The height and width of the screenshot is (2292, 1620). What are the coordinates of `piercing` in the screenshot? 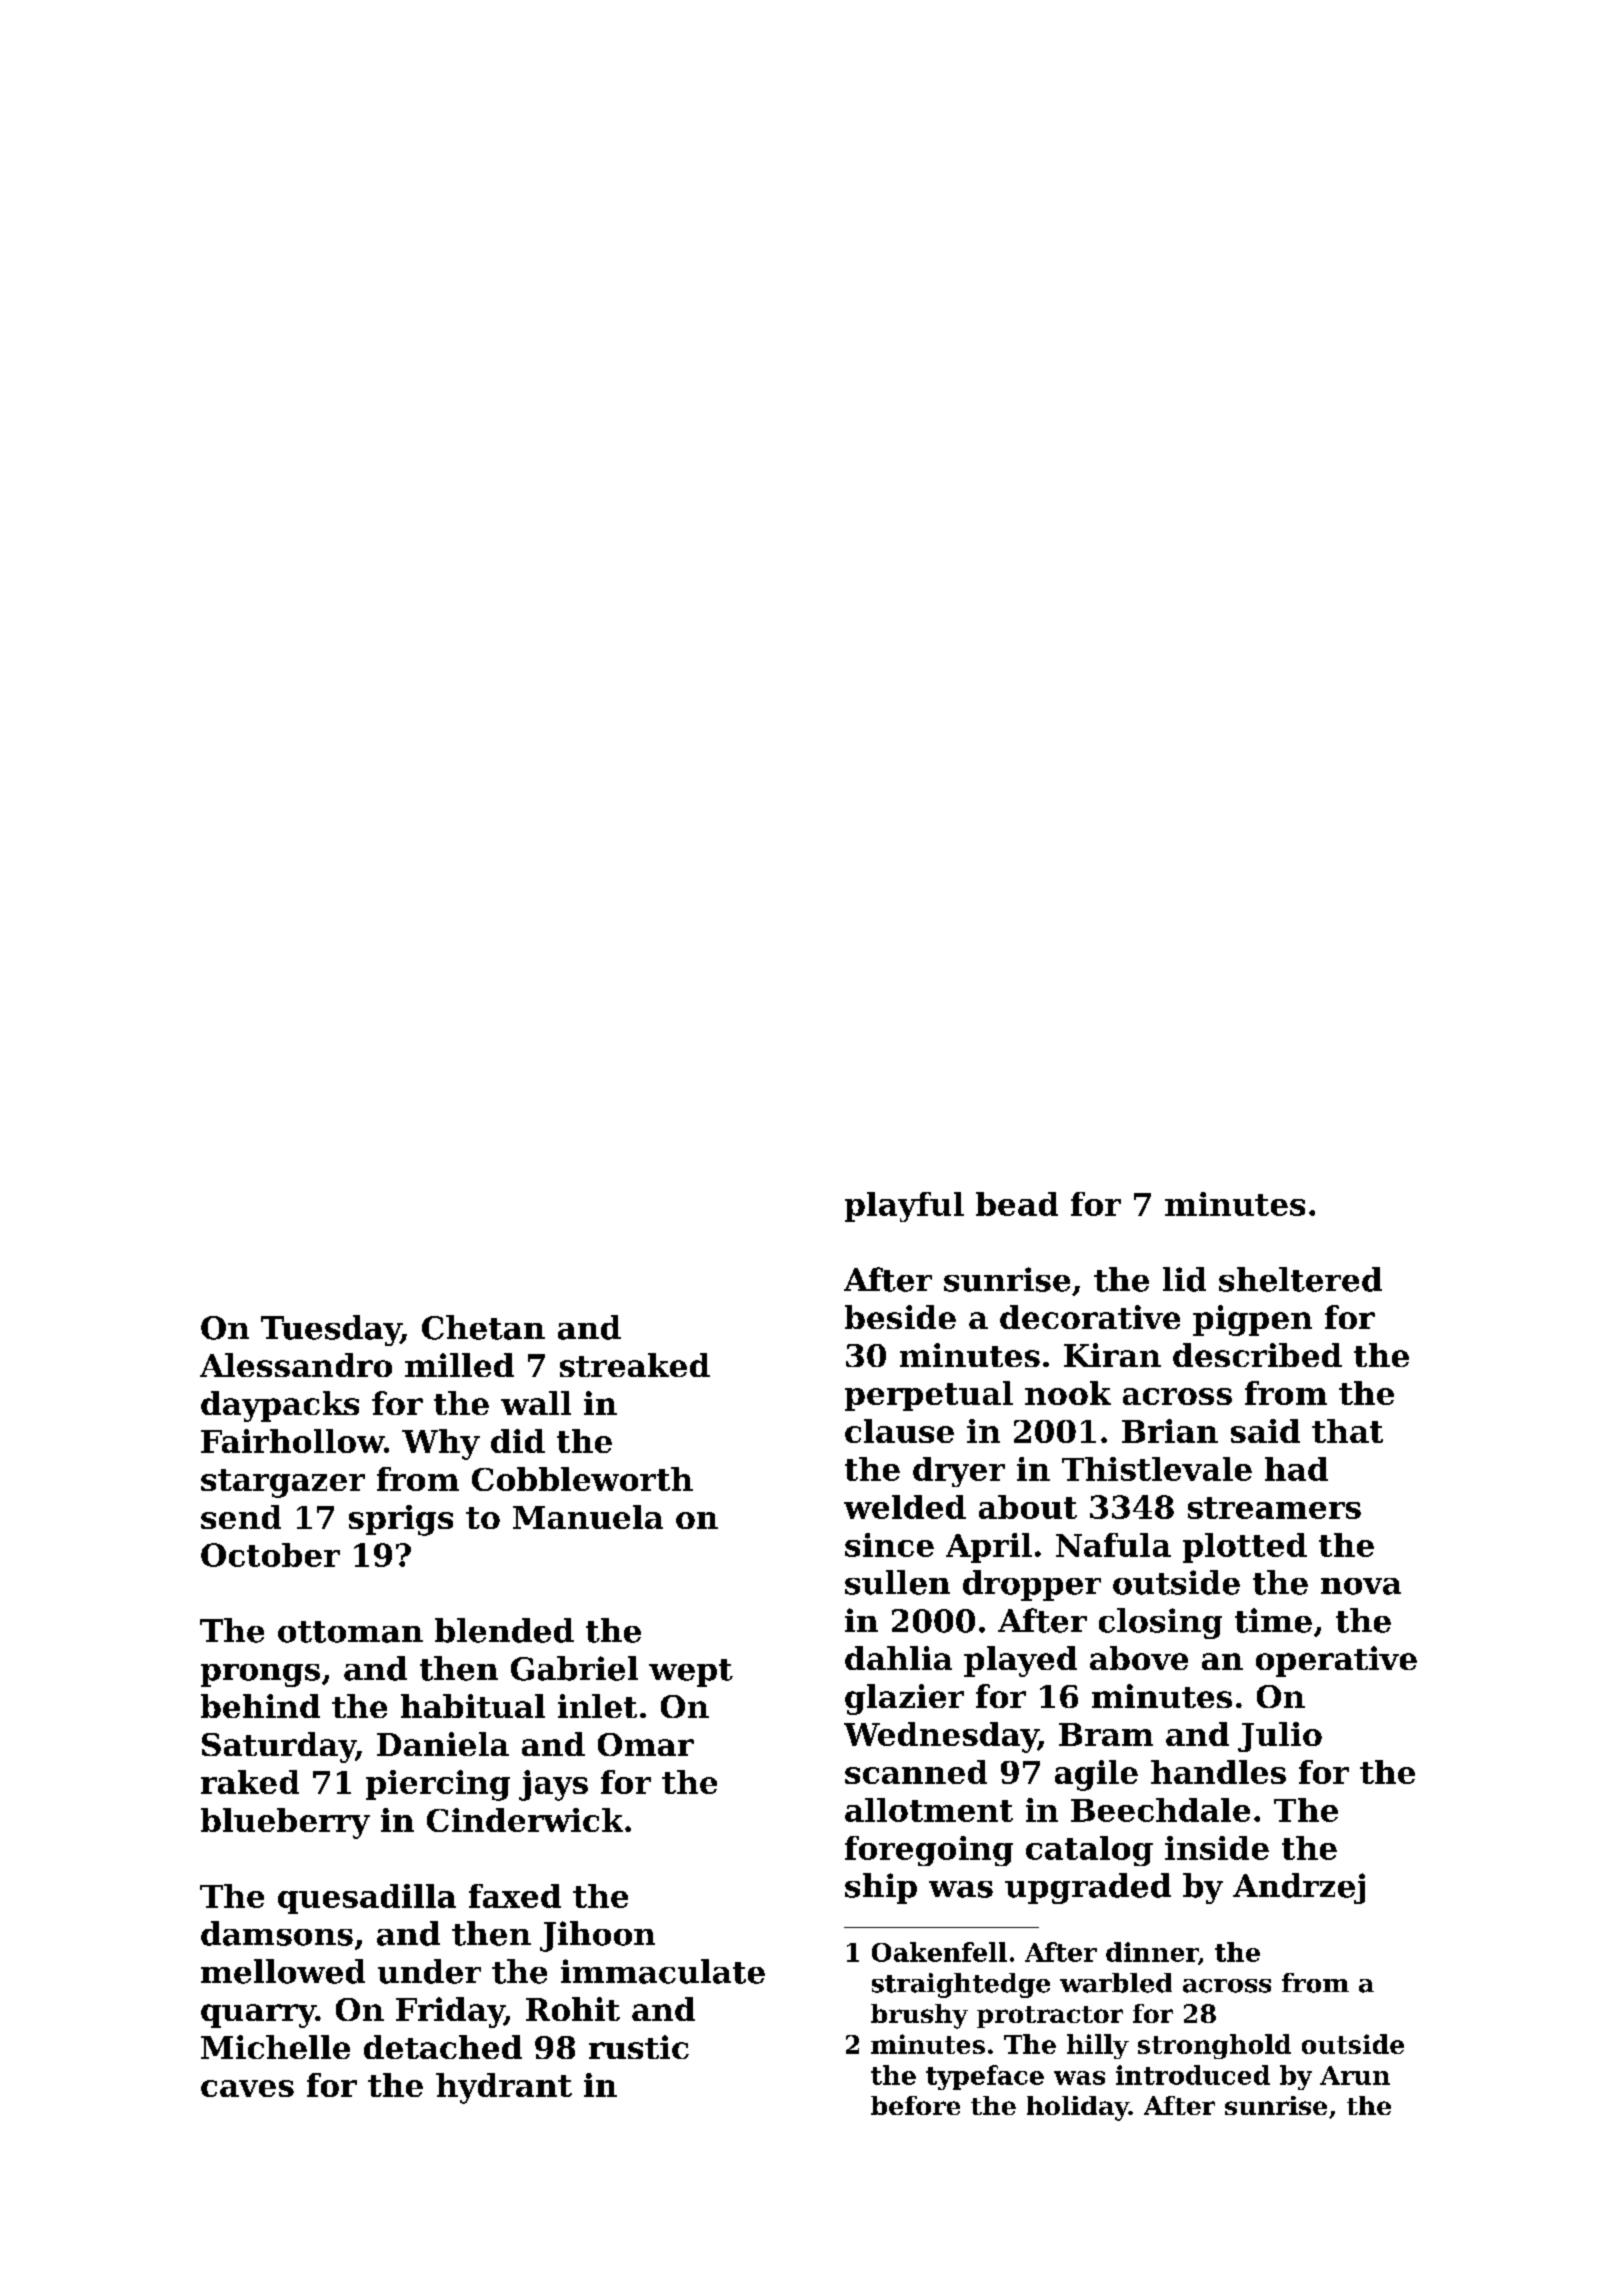 It's located at (438, 1785).
